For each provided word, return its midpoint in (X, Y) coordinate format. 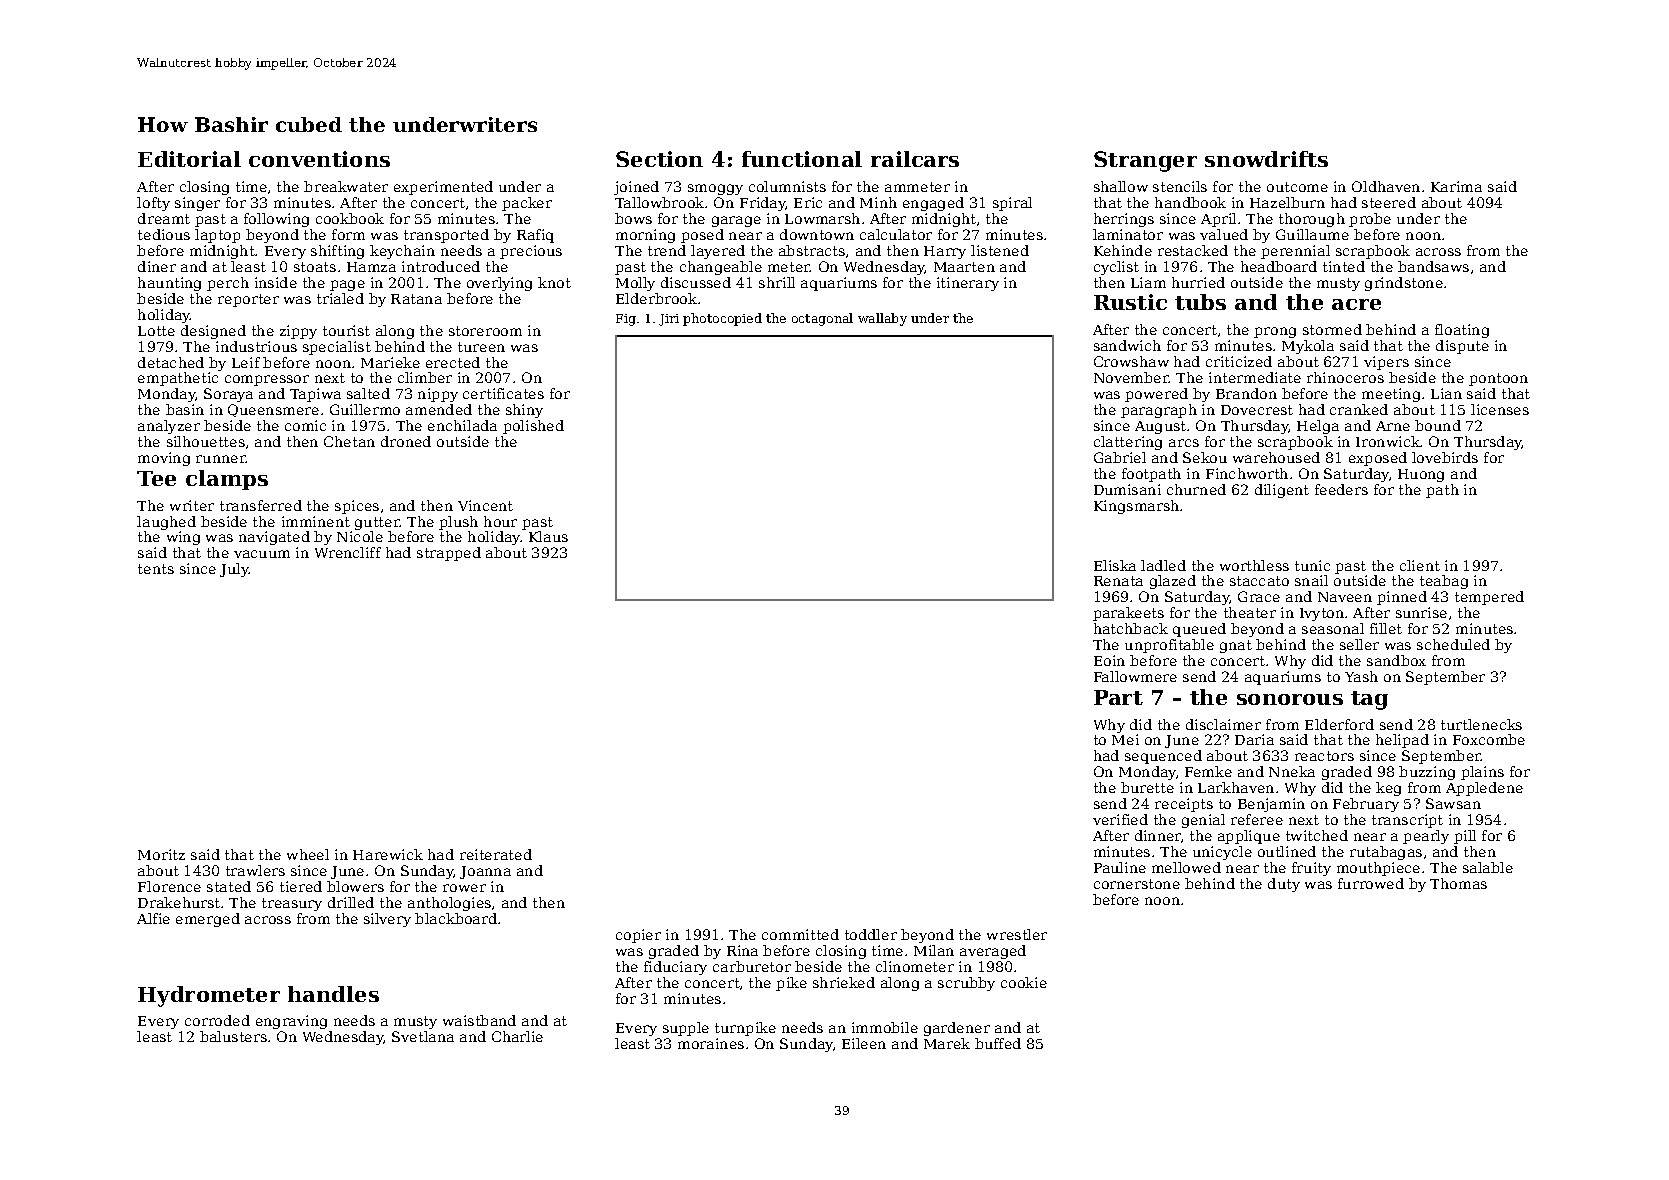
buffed (998, 1043)
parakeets (1128, 614)
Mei (1125, 739)
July (234, 570)
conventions (319, 159)
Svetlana (423, 1036)
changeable (721, 268)
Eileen (864, 1043)
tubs (1200, 302)
